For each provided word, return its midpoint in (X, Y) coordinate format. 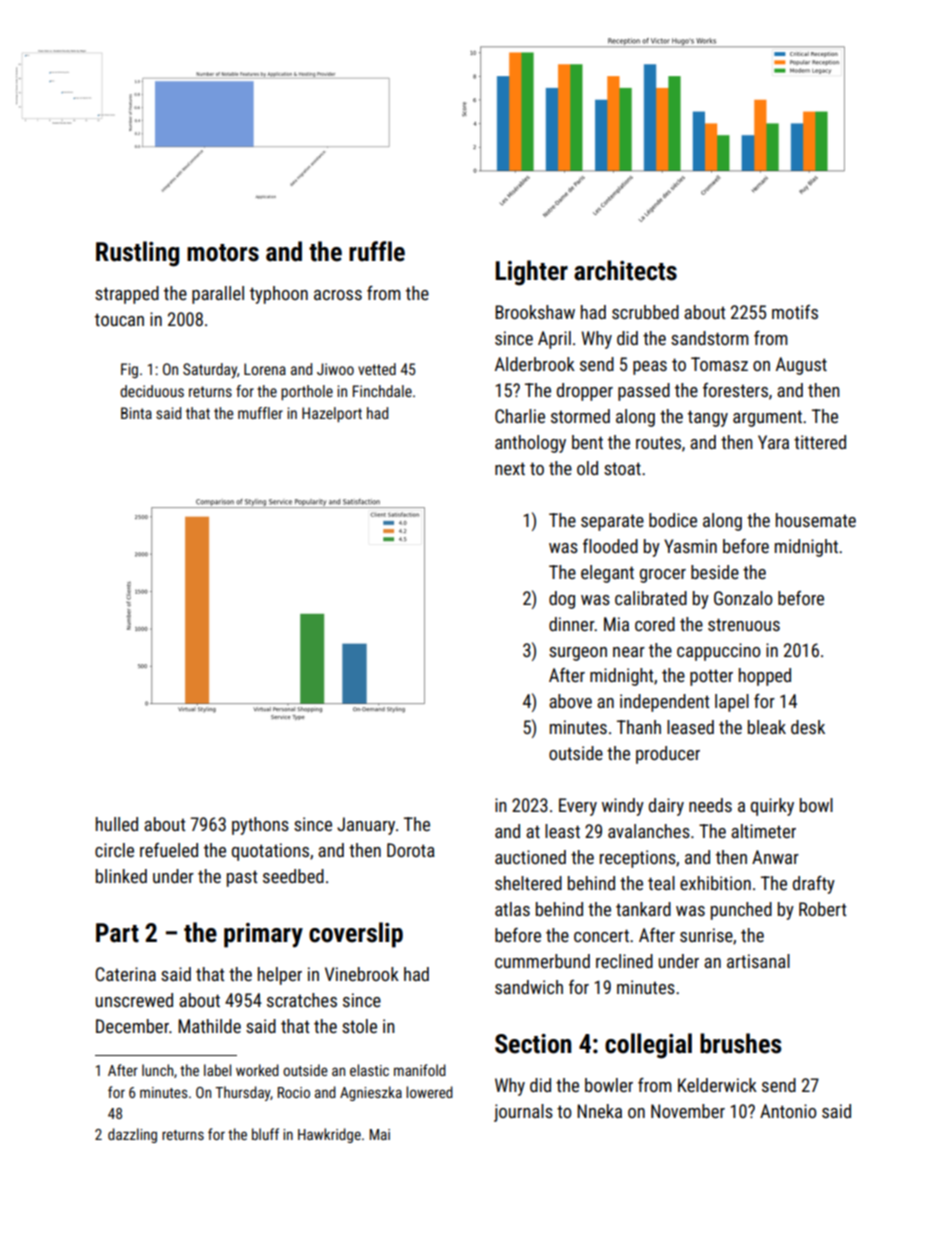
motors (223, 253)
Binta (136, 413)
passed (644, 392)
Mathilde (209, 1026)
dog (562, 600)
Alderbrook (535, 364)
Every (578, 807)
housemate (816, 520)
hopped (765, 677)
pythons (260, 826)
